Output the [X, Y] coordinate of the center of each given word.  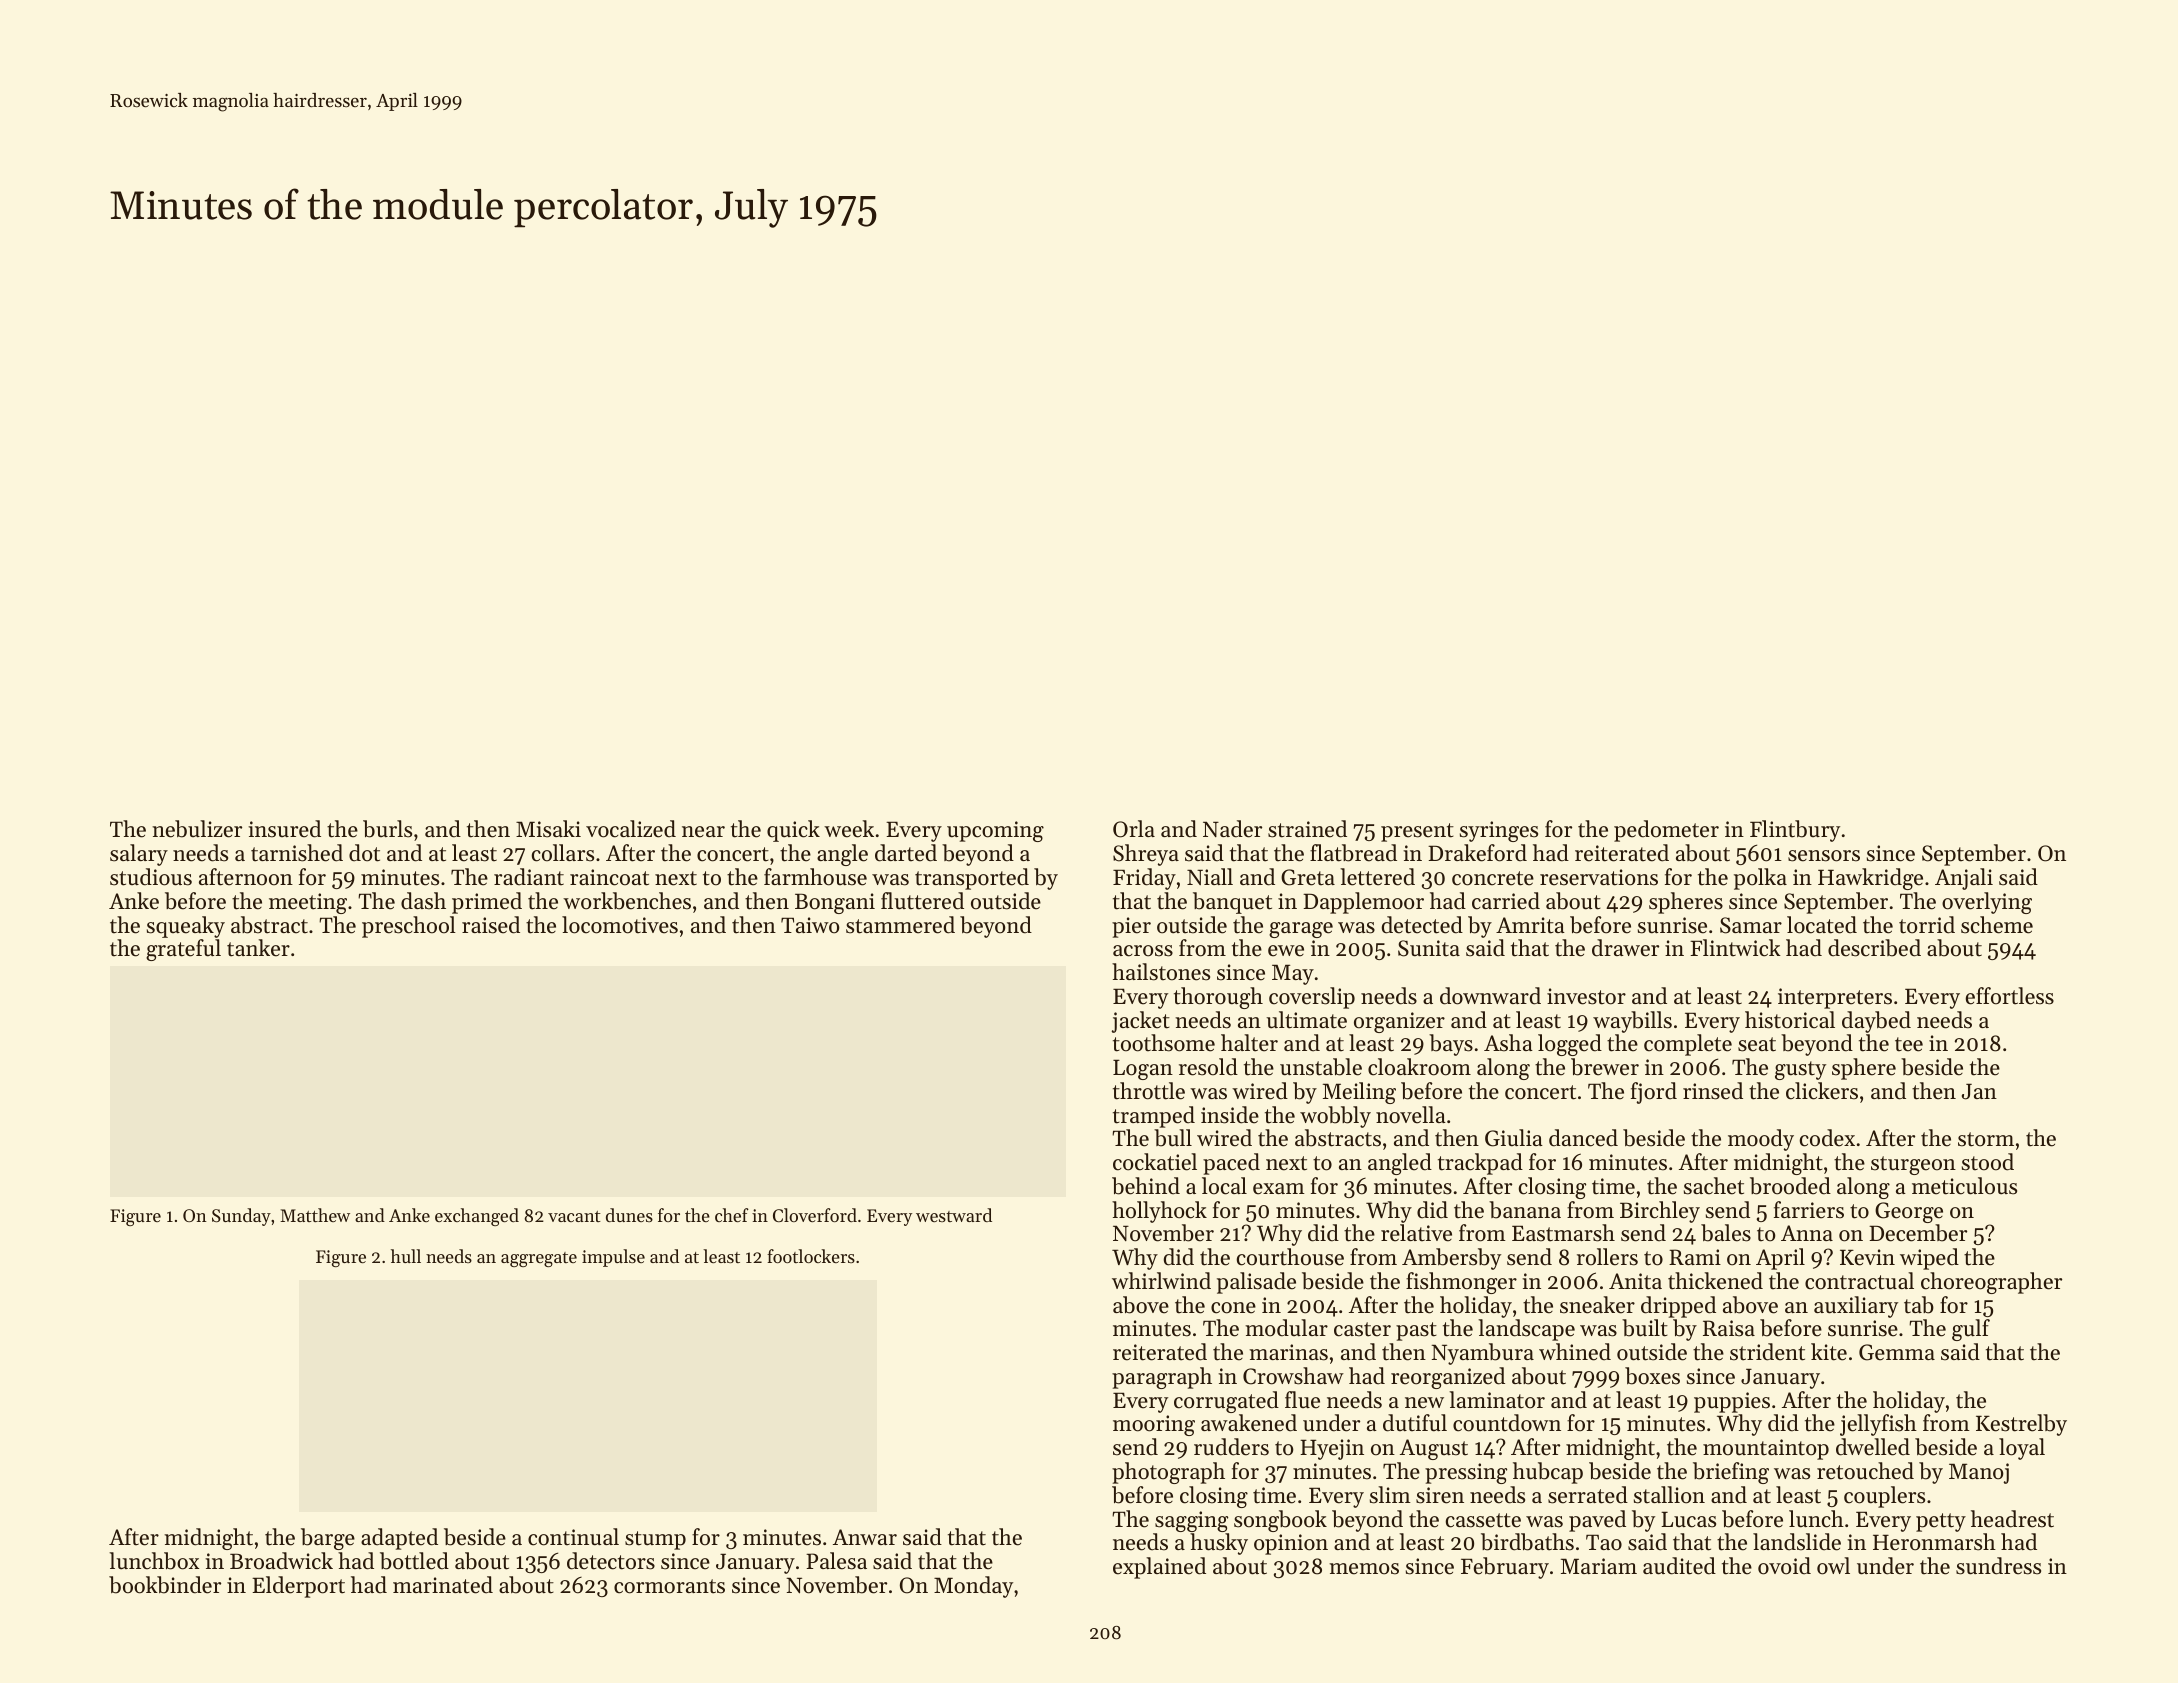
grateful [183, 950]
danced [1583, 1138]
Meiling [1359, 1093]
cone [1233, 1308]
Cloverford [815, 1215]
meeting [308, 903]
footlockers [811, 1256]
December [1918, 1233]
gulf [1971, 1330]
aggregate [539, 1259]
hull [406, 1256]
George [1909, 1212]
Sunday [241, 1217]
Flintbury [1795, 831]
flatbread [1353, 853]
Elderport [298, 1587]
